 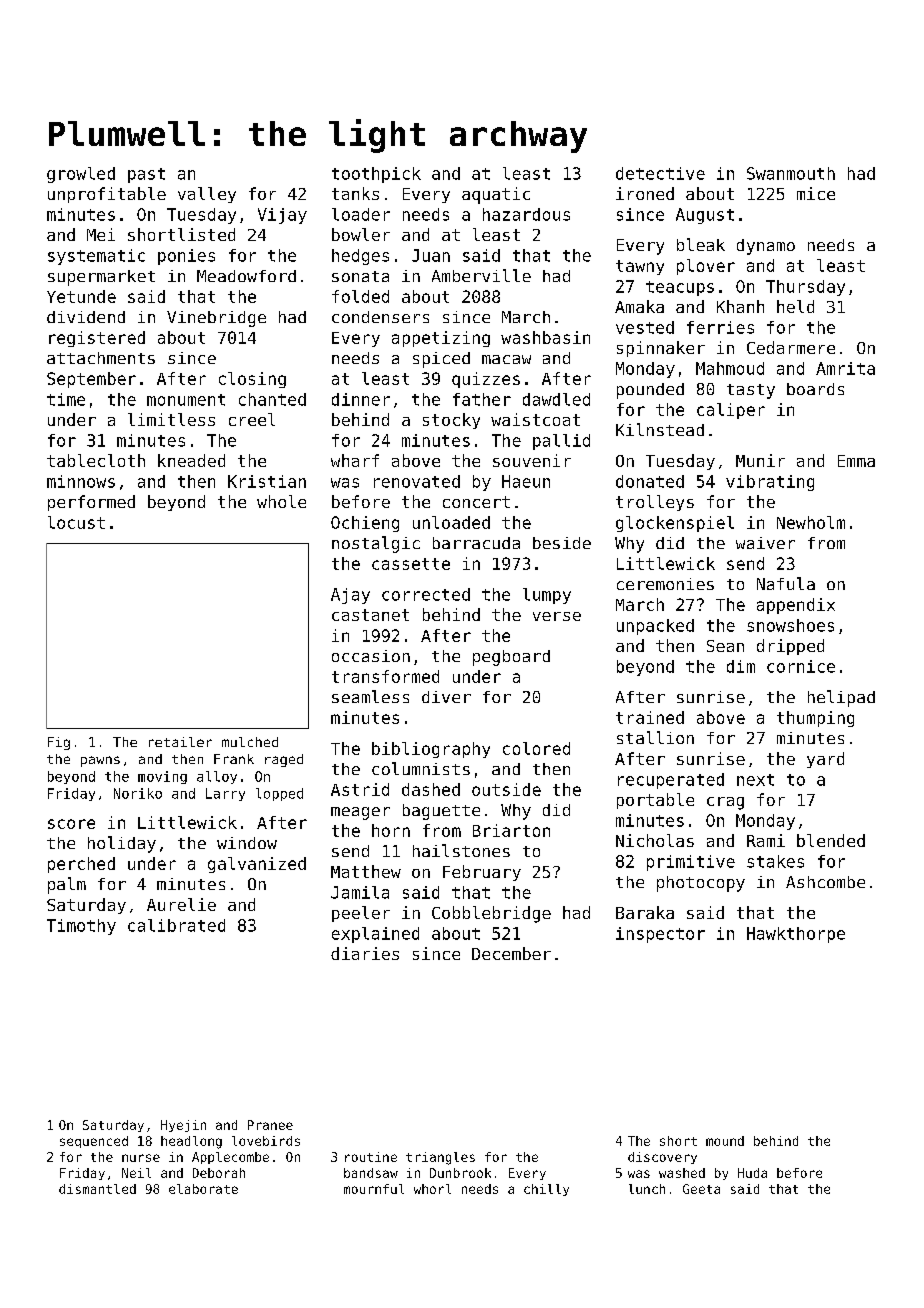 I want to click on Neil, so click(x=136, y=1173).
